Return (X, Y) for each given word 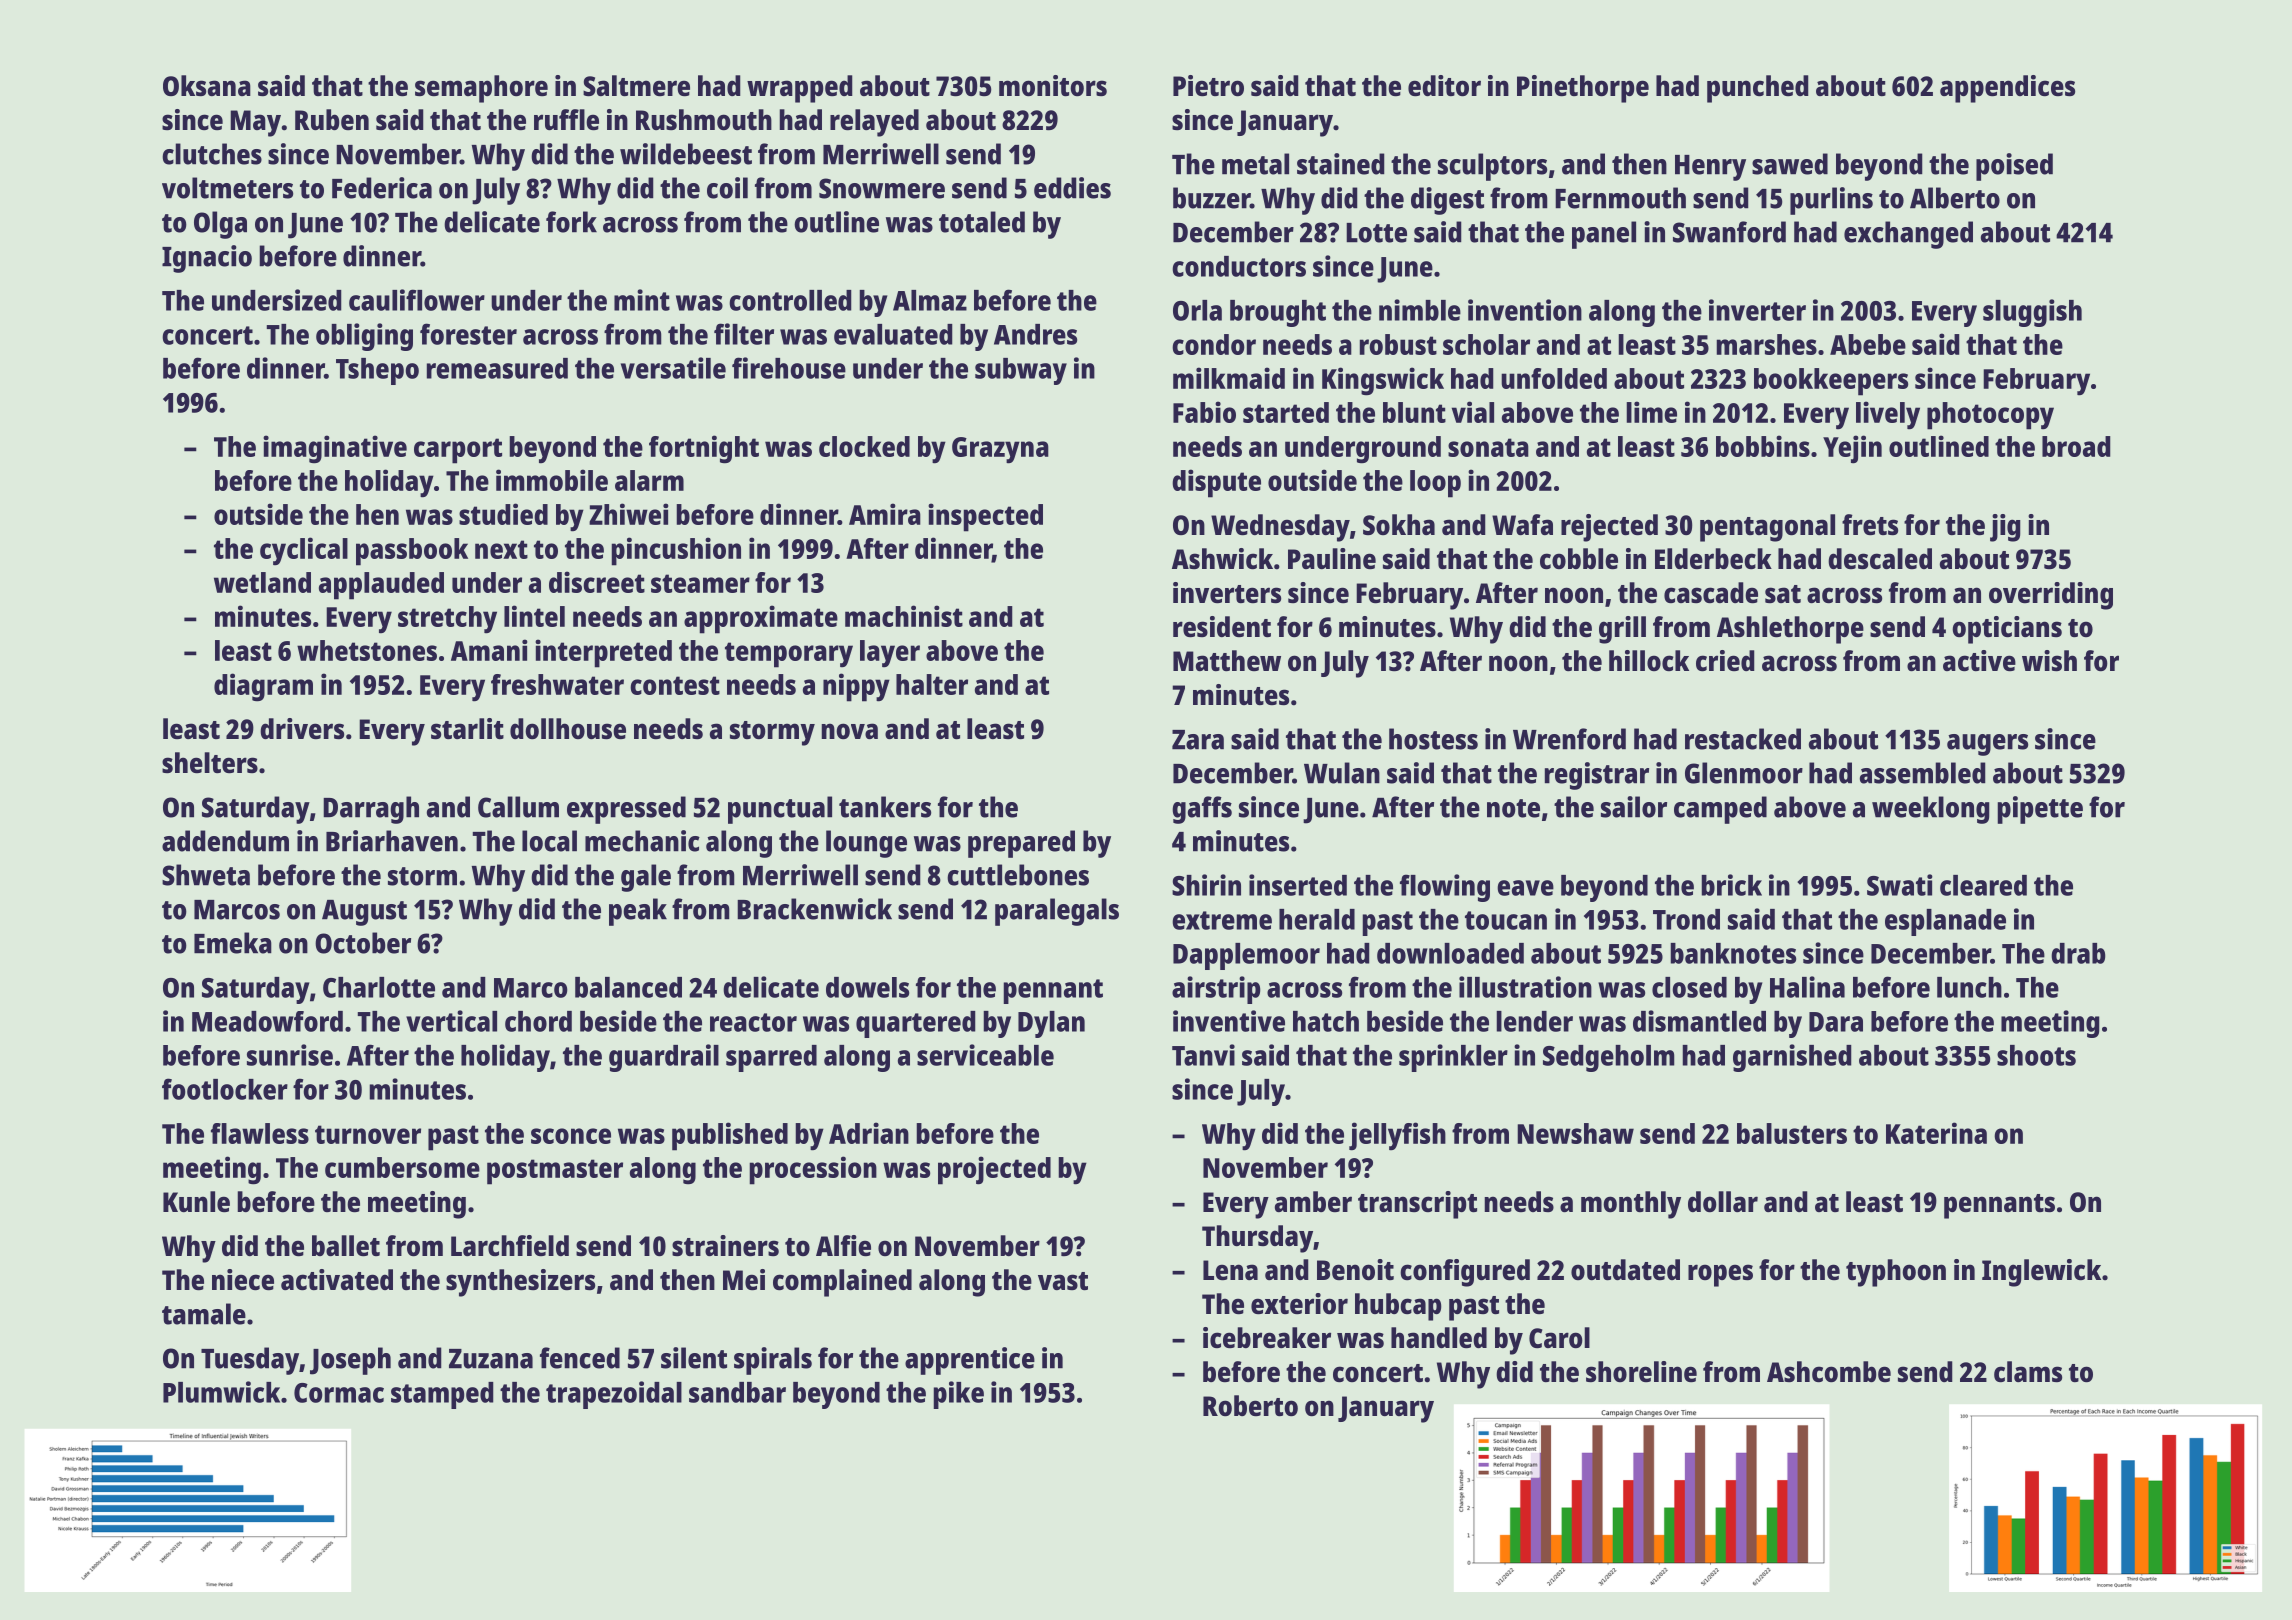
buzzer (1211, 198)
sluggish (2032, 313)
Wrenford (1569, 739)
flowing (1445, 888)
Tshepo (377, 371)
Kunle (196, 1202)
